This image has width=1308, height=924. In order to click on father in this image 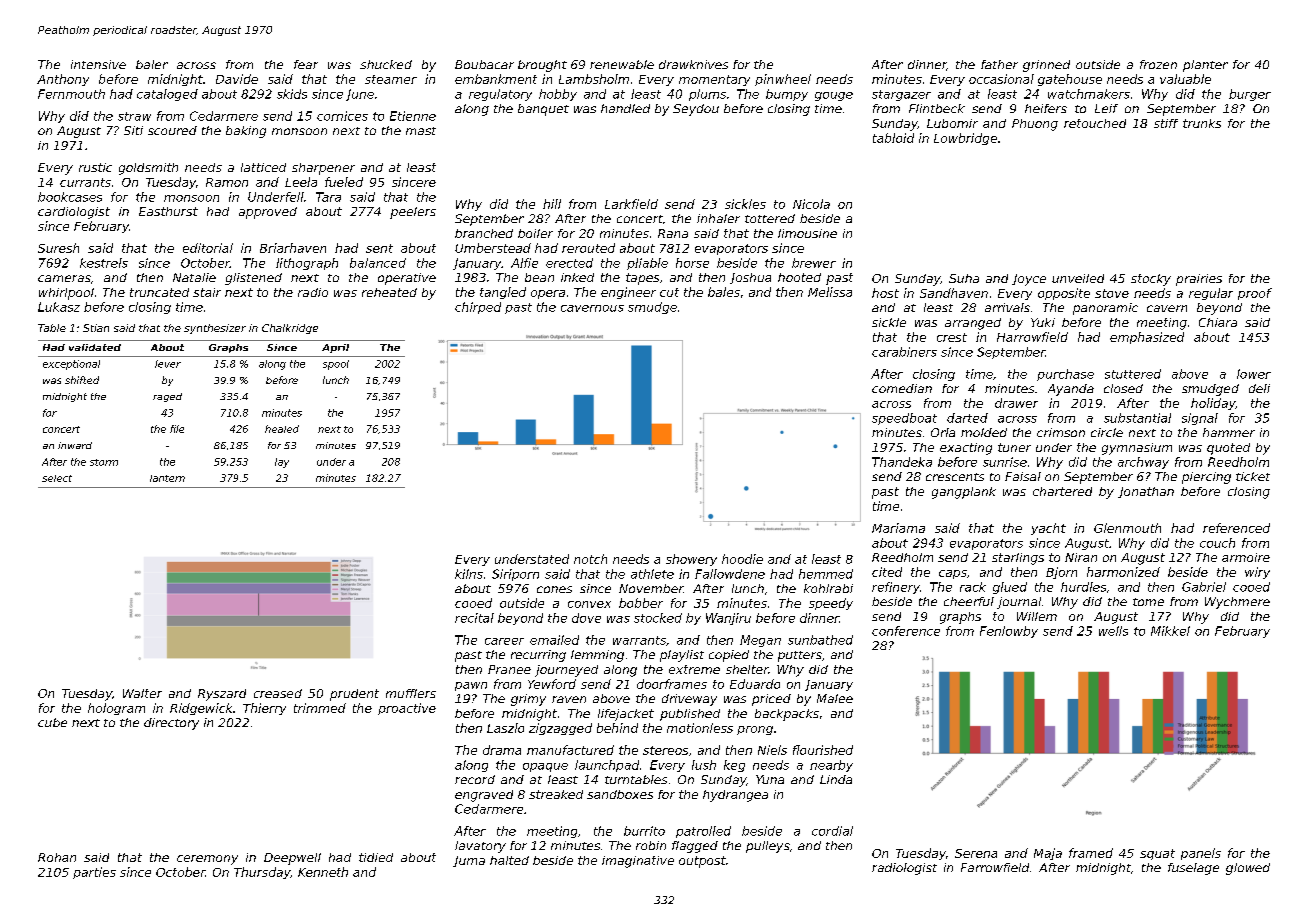, I will do `click(999, 64)`.
